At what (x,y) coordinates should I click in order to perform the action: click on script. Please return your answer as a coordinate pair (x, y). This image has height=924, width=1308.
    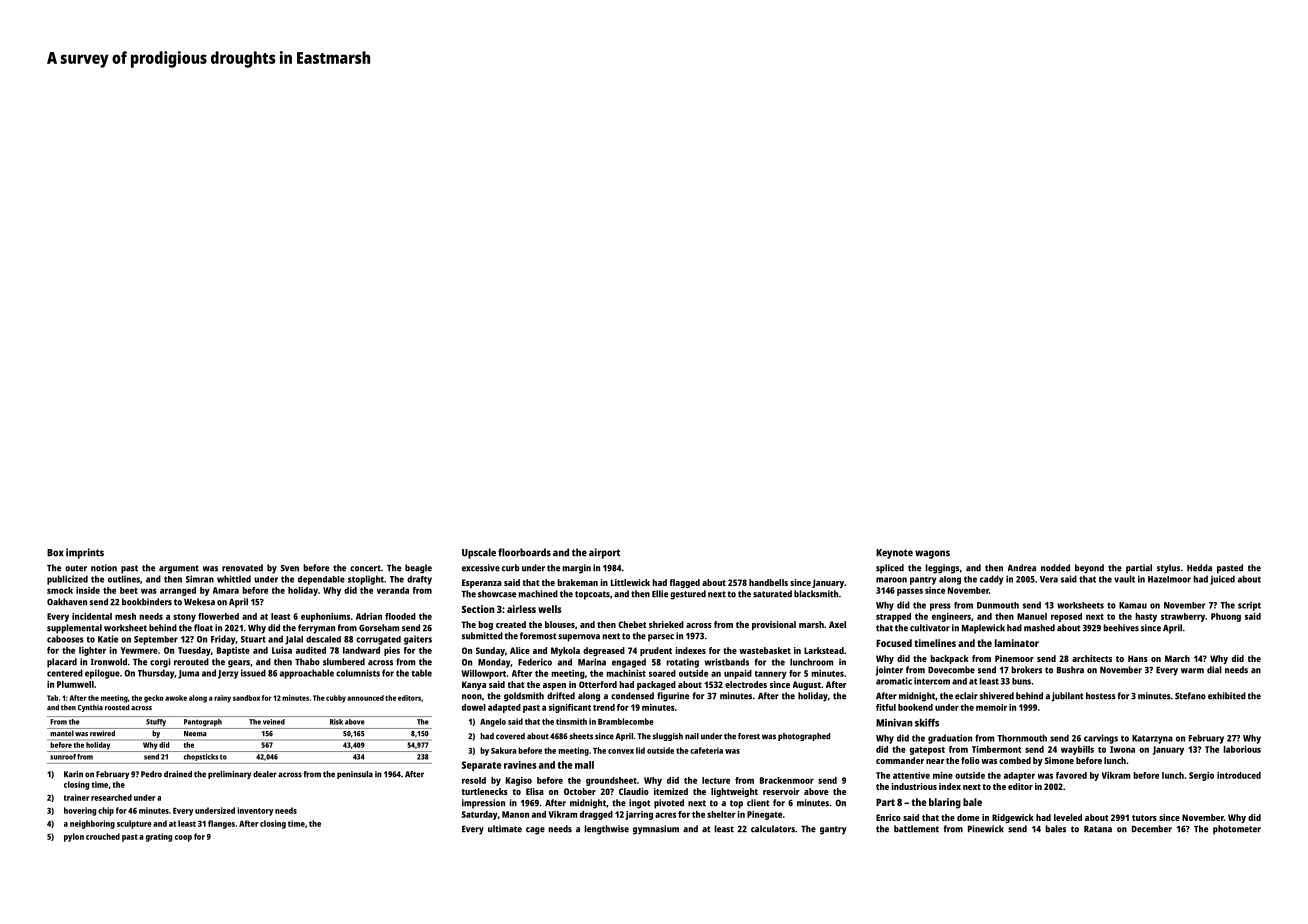
    Looking at the image, I should click on (1249, 606).
